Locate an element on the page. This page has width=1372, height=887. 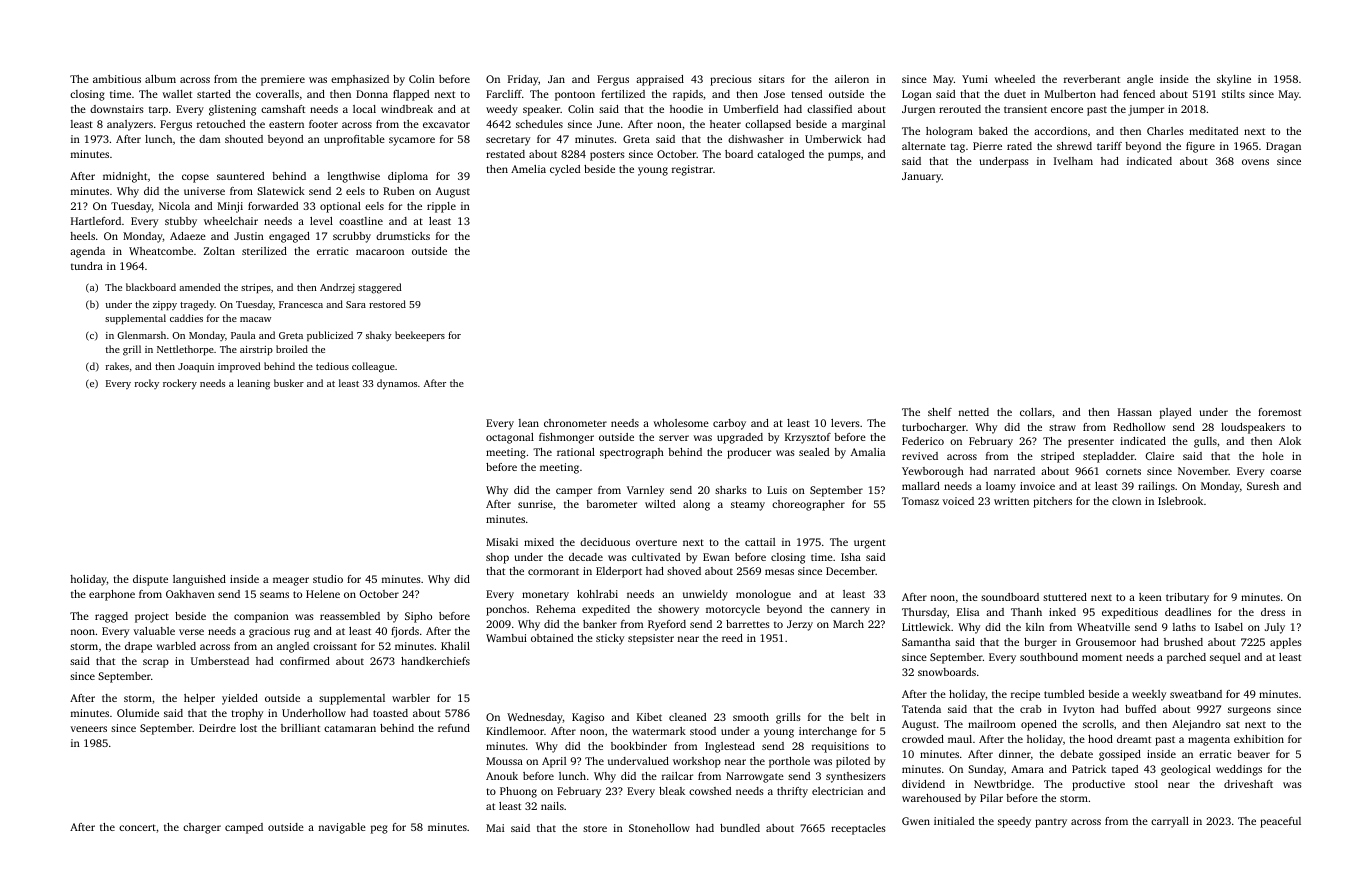
shelf is located at coordinates (940, 412).
